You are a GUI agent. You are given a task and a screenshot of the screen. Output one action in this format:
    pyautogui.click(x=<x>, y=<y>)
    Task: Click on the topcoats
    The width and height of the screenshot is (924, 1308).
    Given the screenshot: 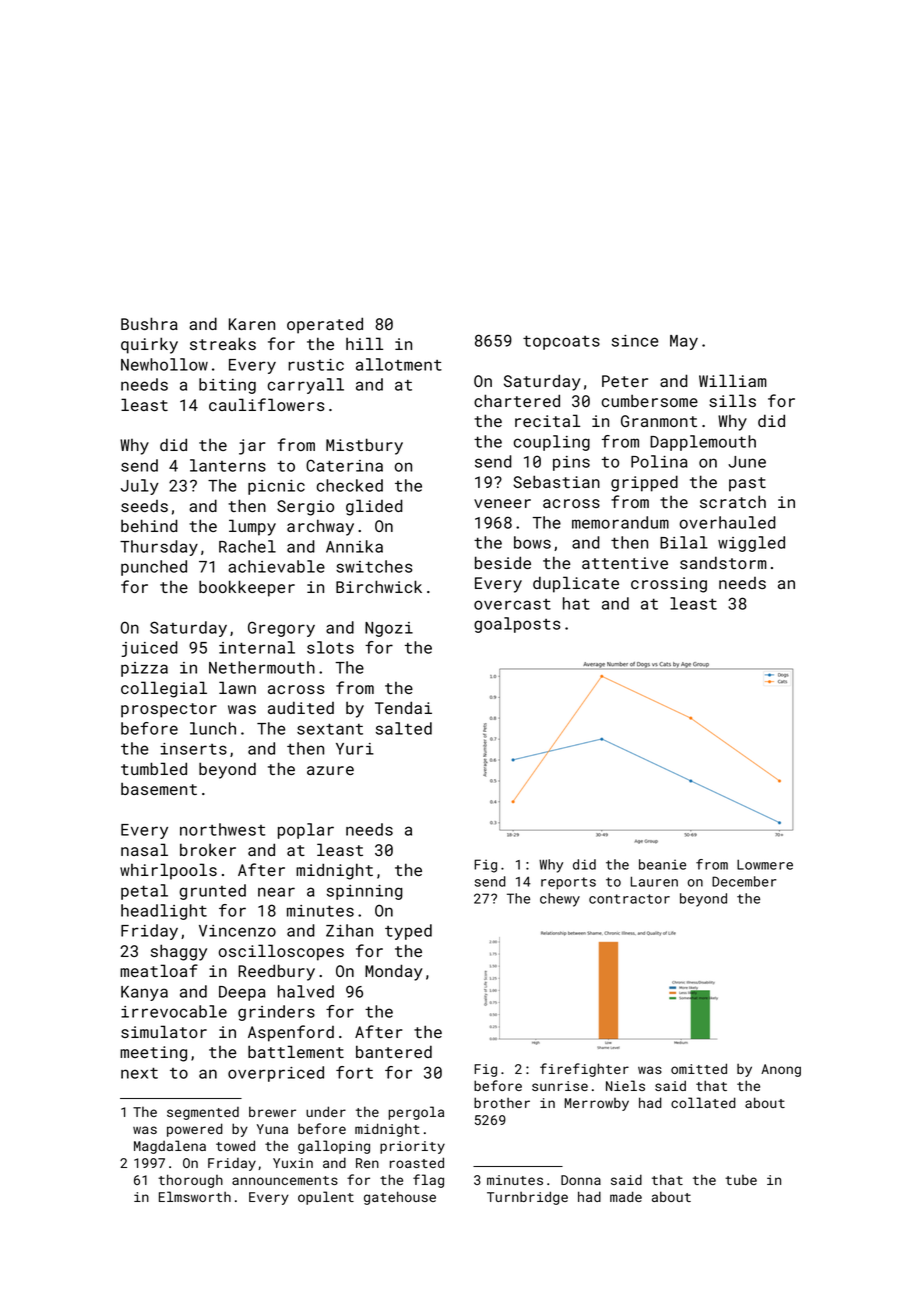 What is the action you would take?
    pyautogui.click(x=561, y=342)
